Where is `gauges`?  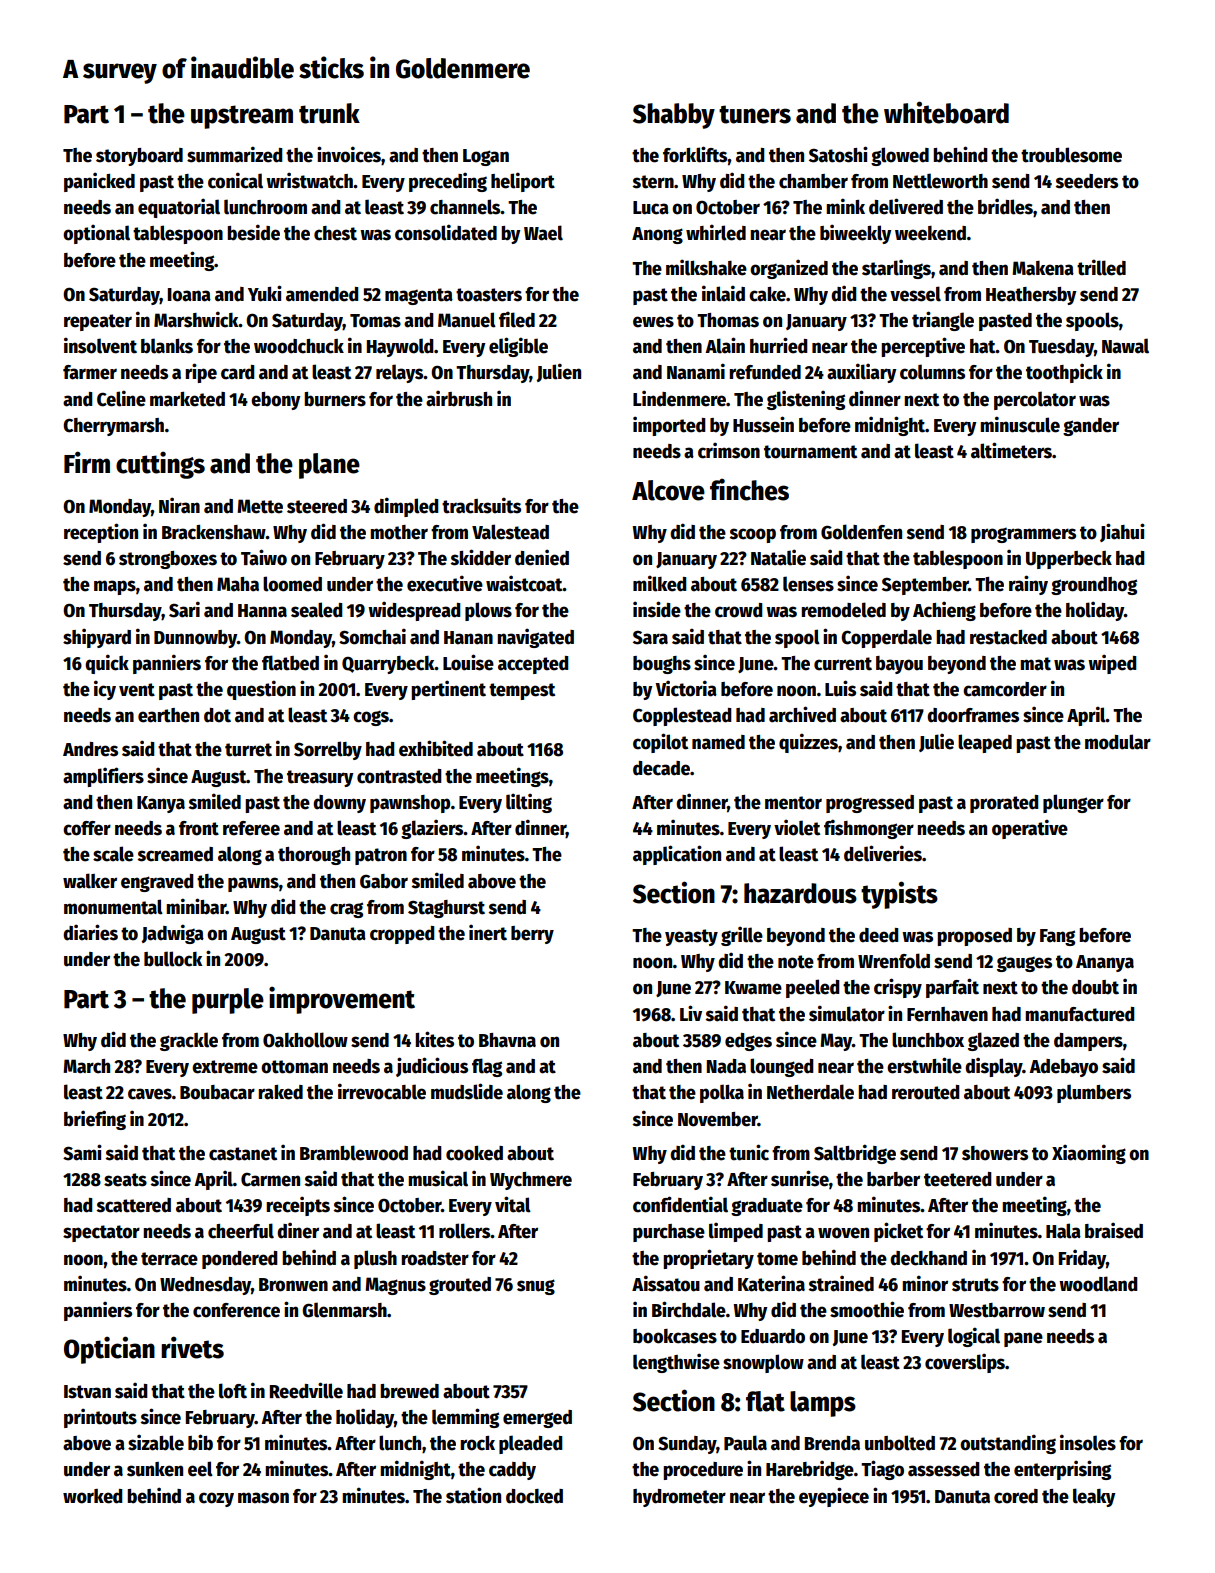 gauges is located at coordinates (1024, 964).
